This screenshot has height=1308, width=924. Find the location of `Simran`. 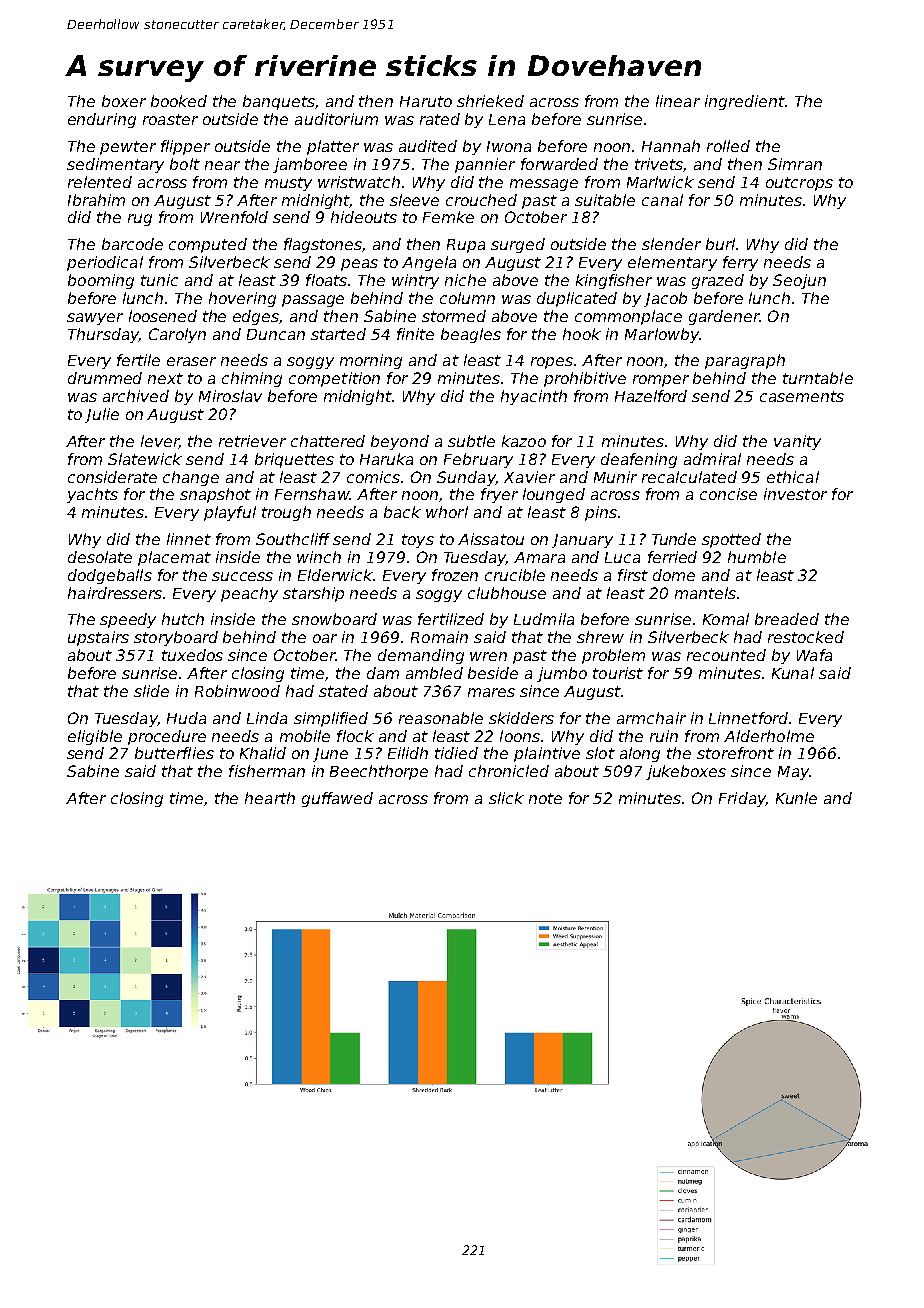

Simran is located at coordinates (795, 164).
